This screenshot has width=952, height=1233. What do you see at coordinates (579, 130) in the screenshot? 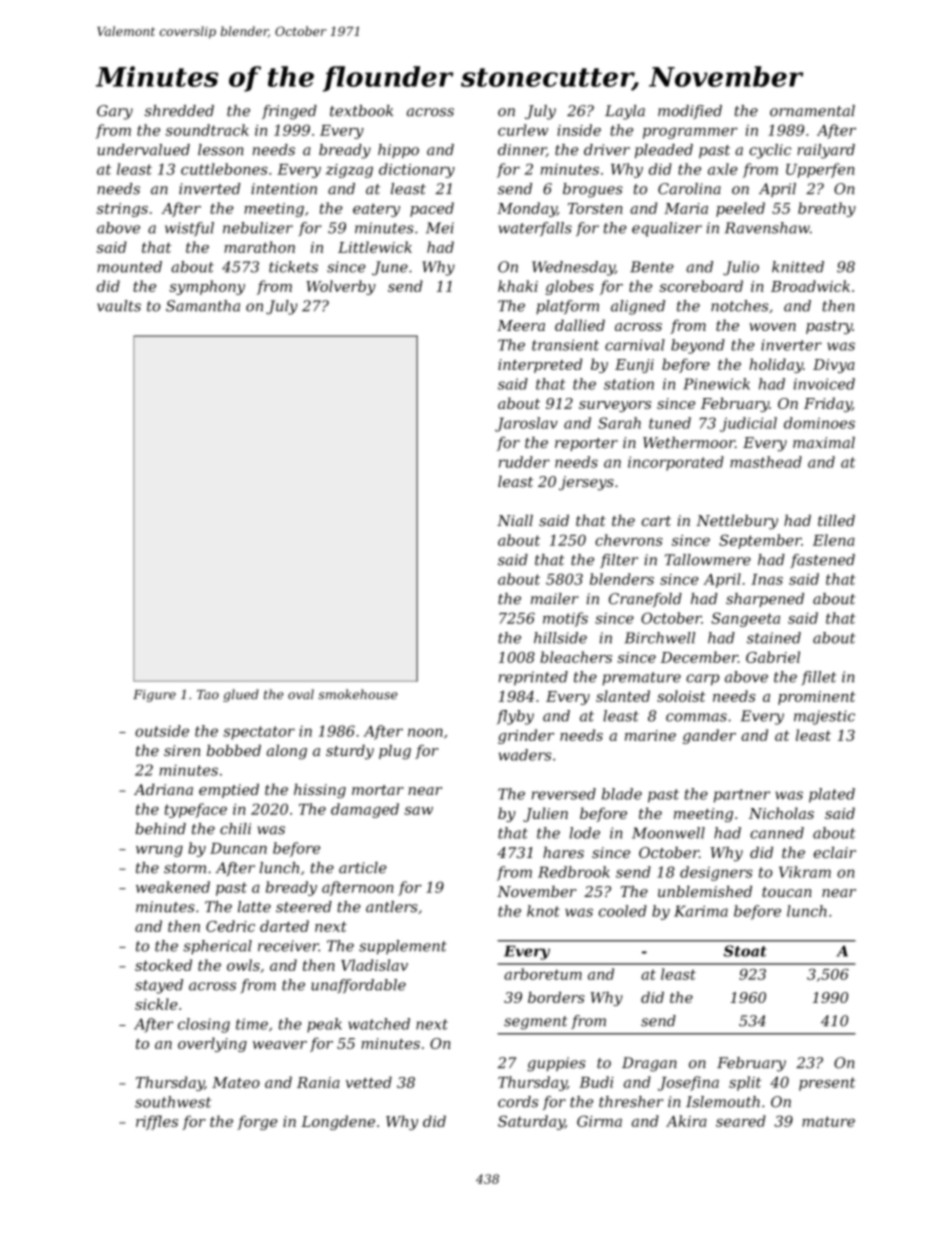
I see `inside` at bounding box center [579, 130].
